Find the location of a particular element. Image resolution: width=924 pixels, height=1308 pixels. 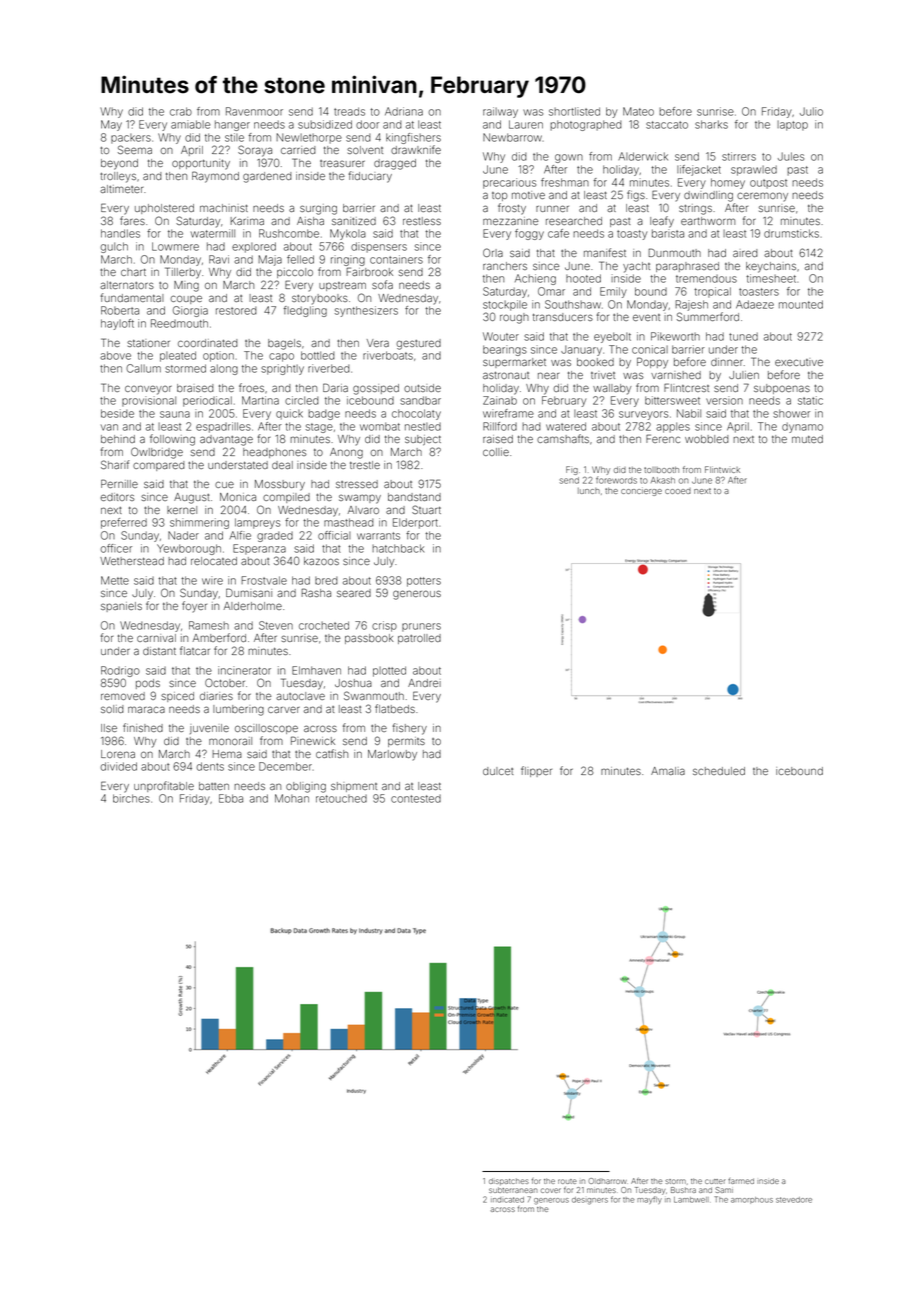

dispatches is located at coordinates (509, 1181).
